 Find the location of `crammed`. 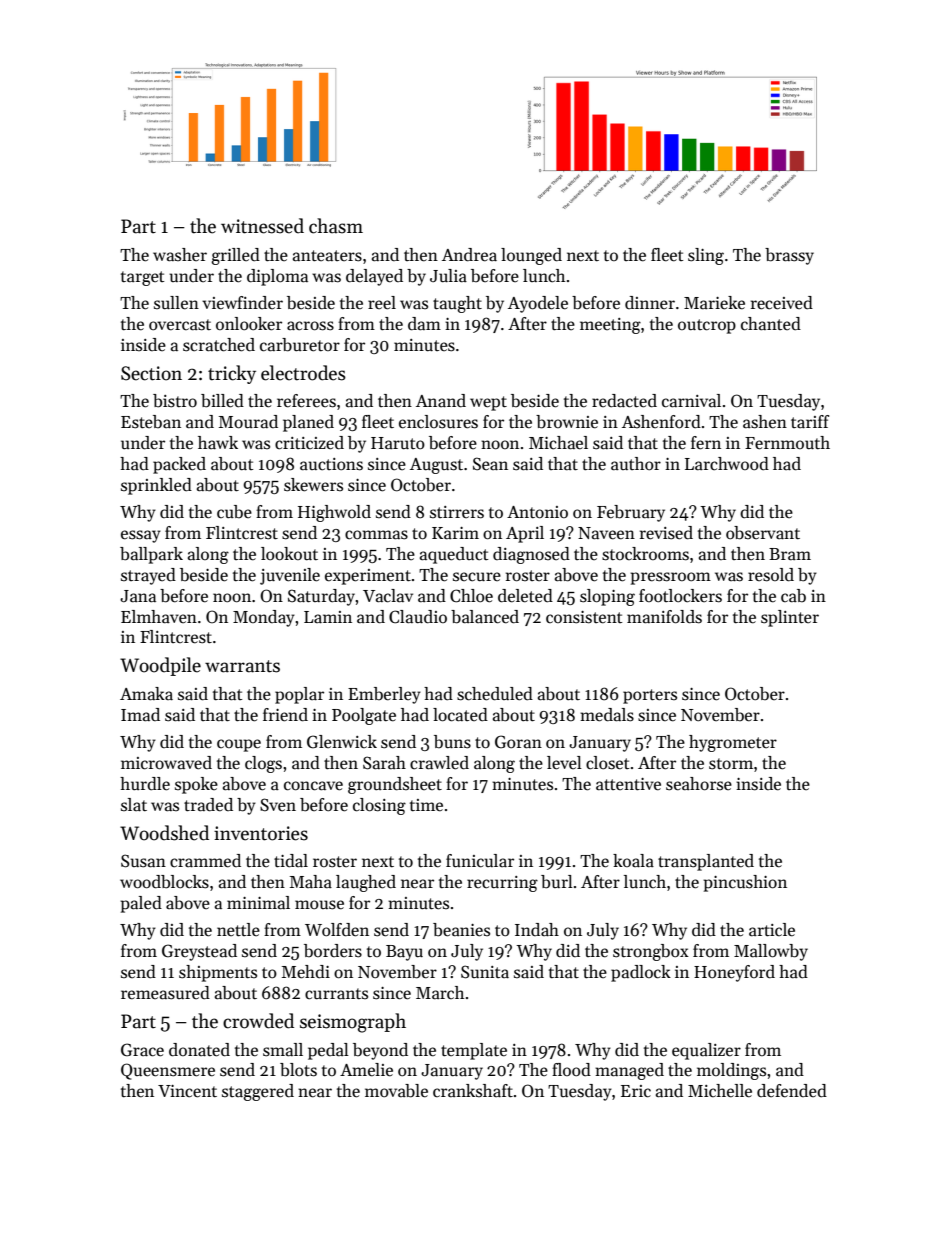

crammed is located at coordinates (205, 861).
